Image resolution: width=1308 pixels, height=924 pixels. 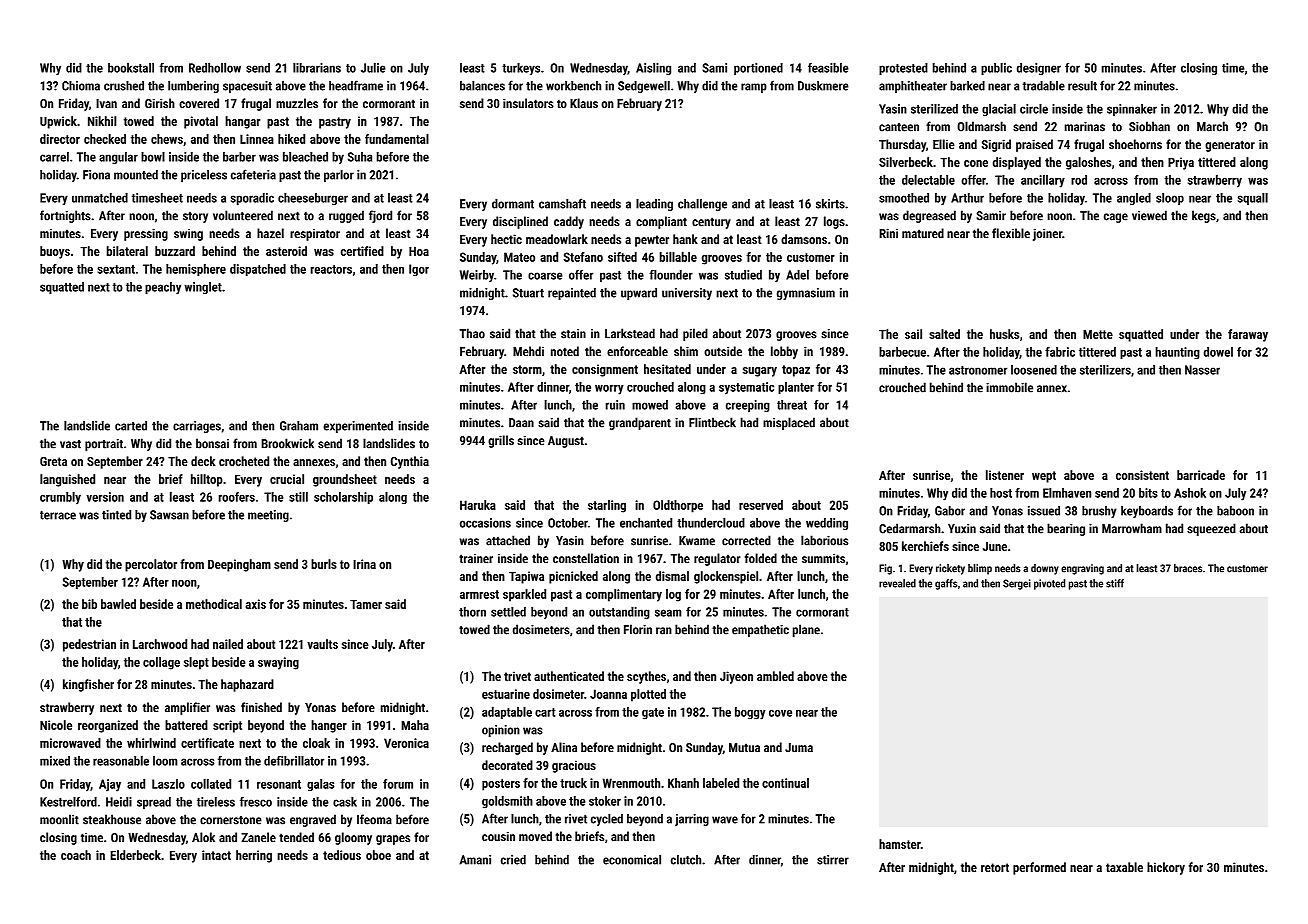 I want to click on canteen, so click(x=899, y=127).
